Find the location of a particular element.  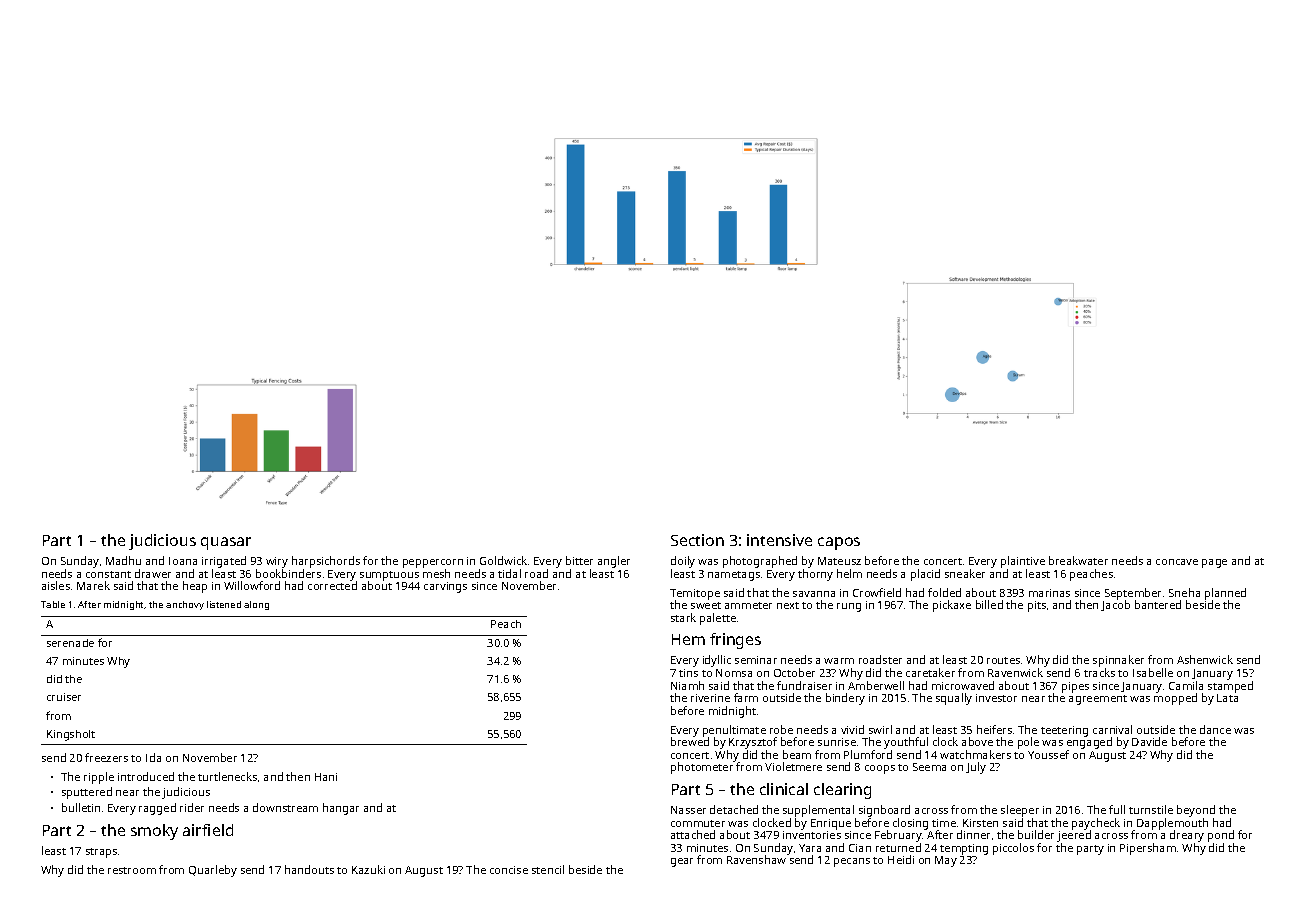

cruiser is located at coordinates (64, 697).
